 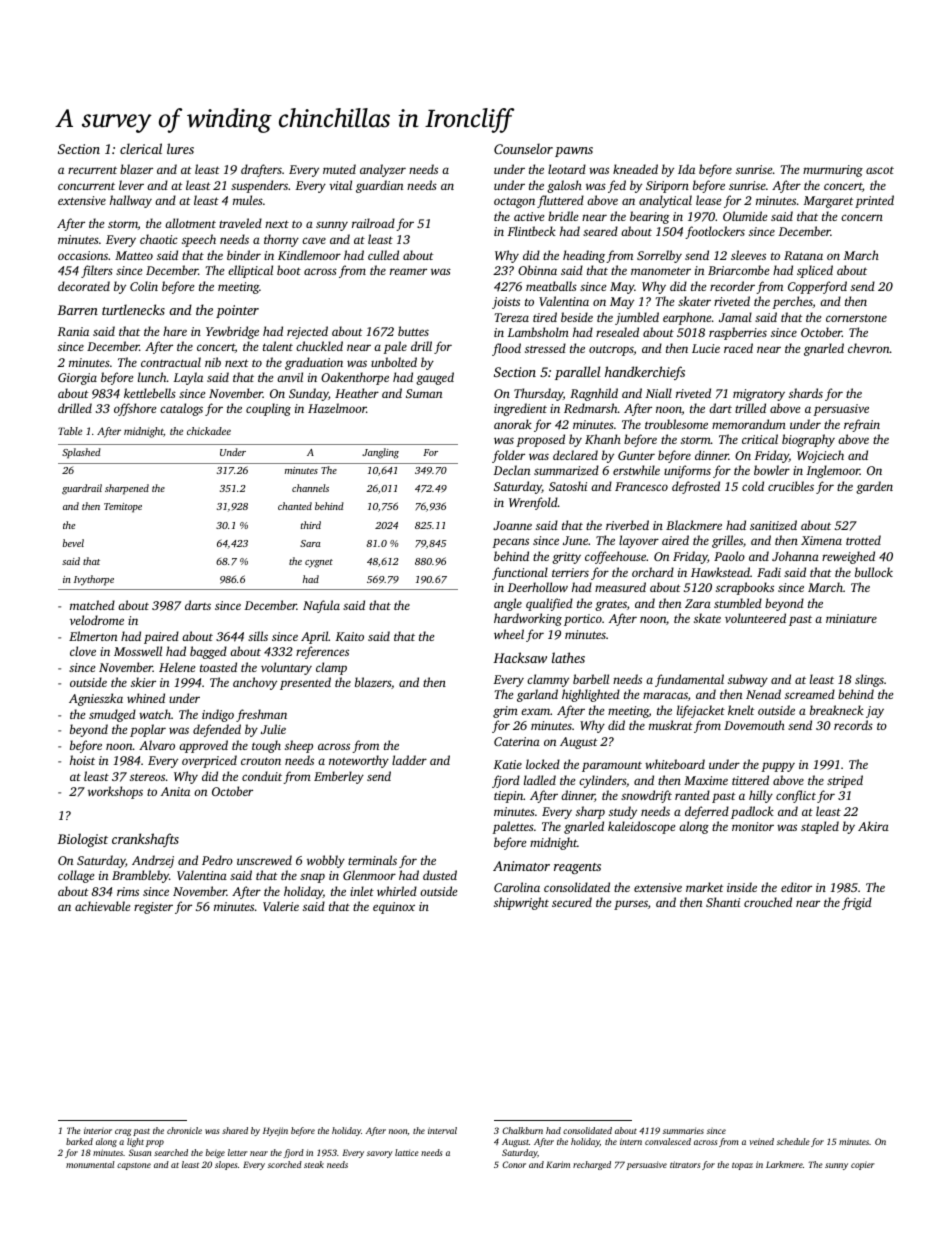 I want to click on Ivythorpe, so click(x=94, y=580).
